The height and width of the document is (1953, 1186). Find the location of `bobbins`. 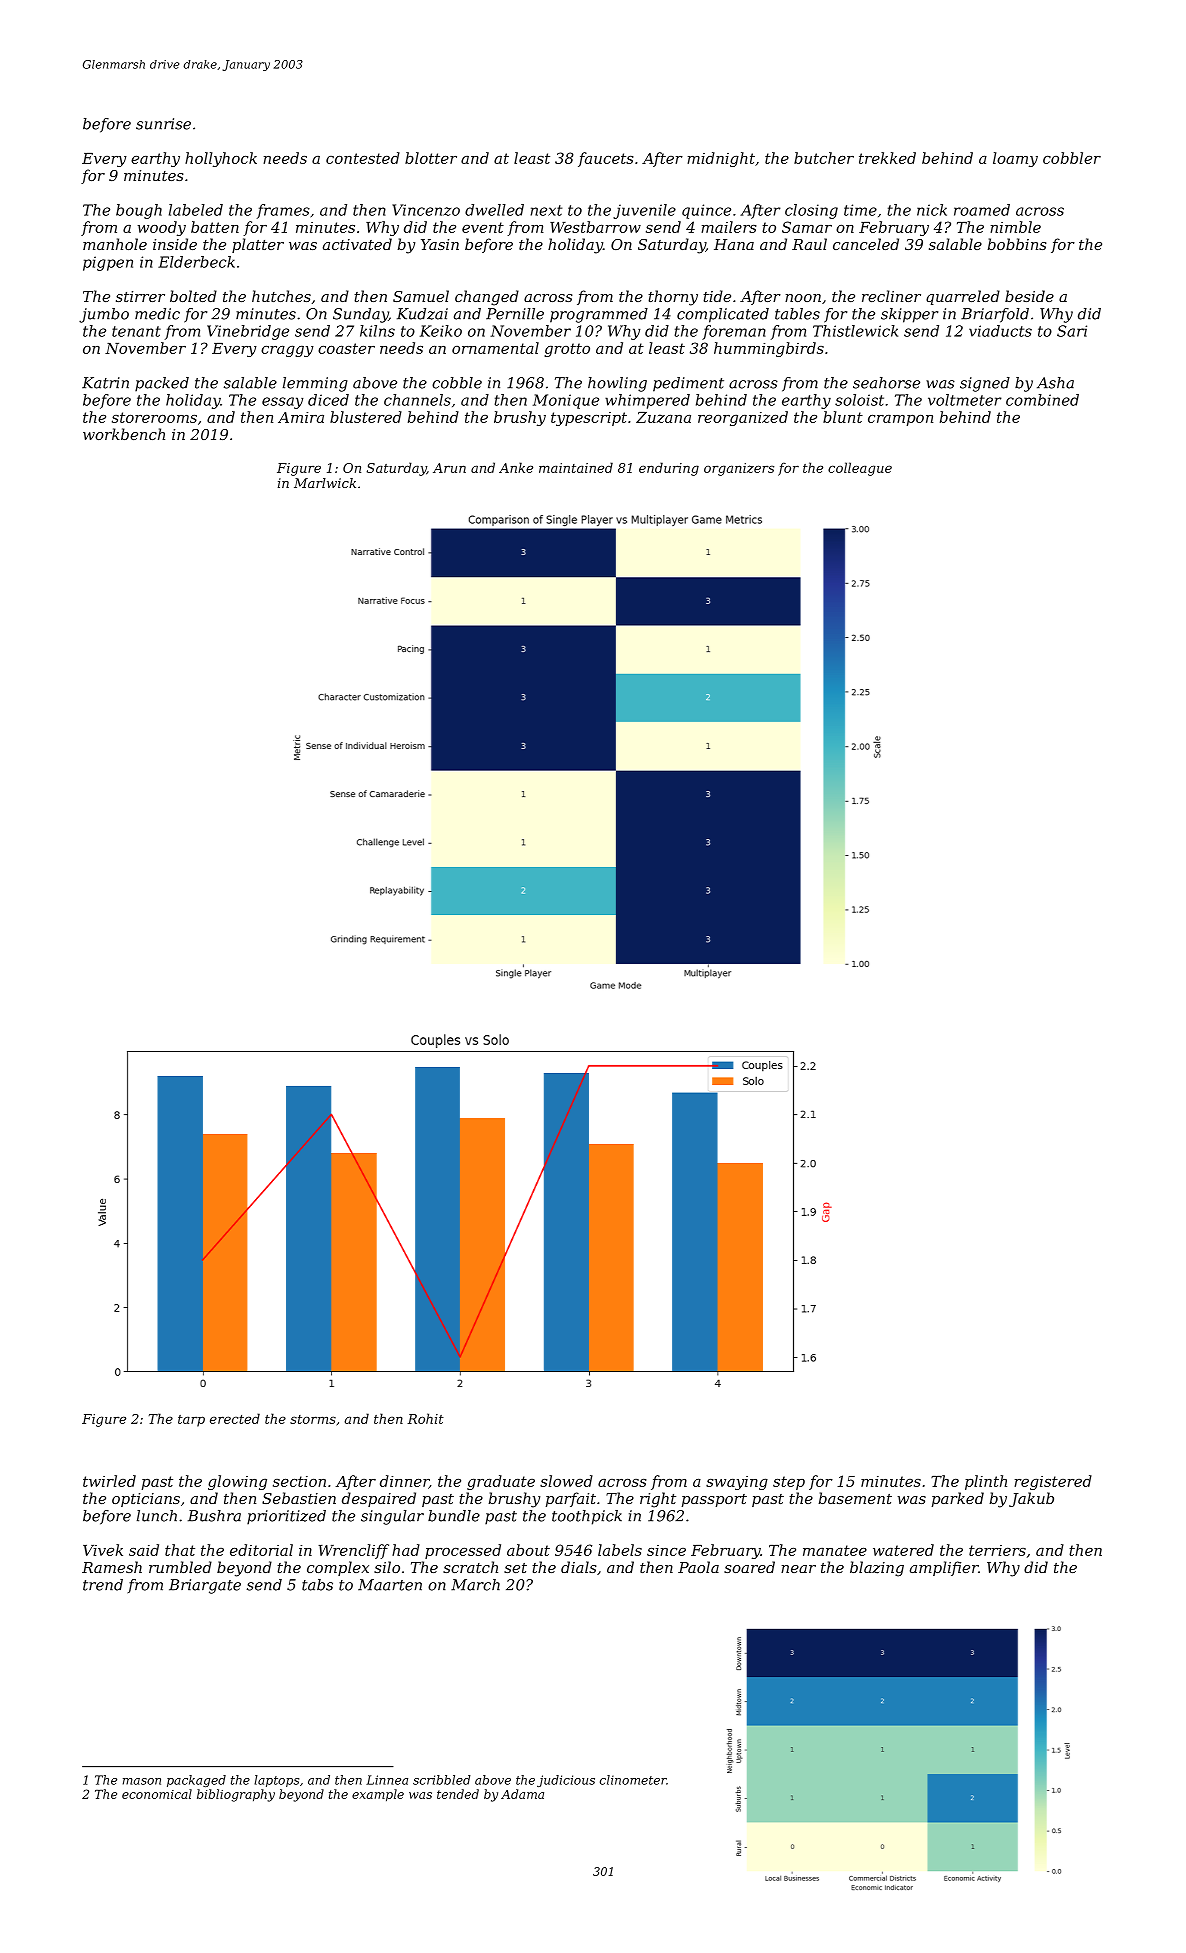

bobbins is located at coordinates (1017, 244).
